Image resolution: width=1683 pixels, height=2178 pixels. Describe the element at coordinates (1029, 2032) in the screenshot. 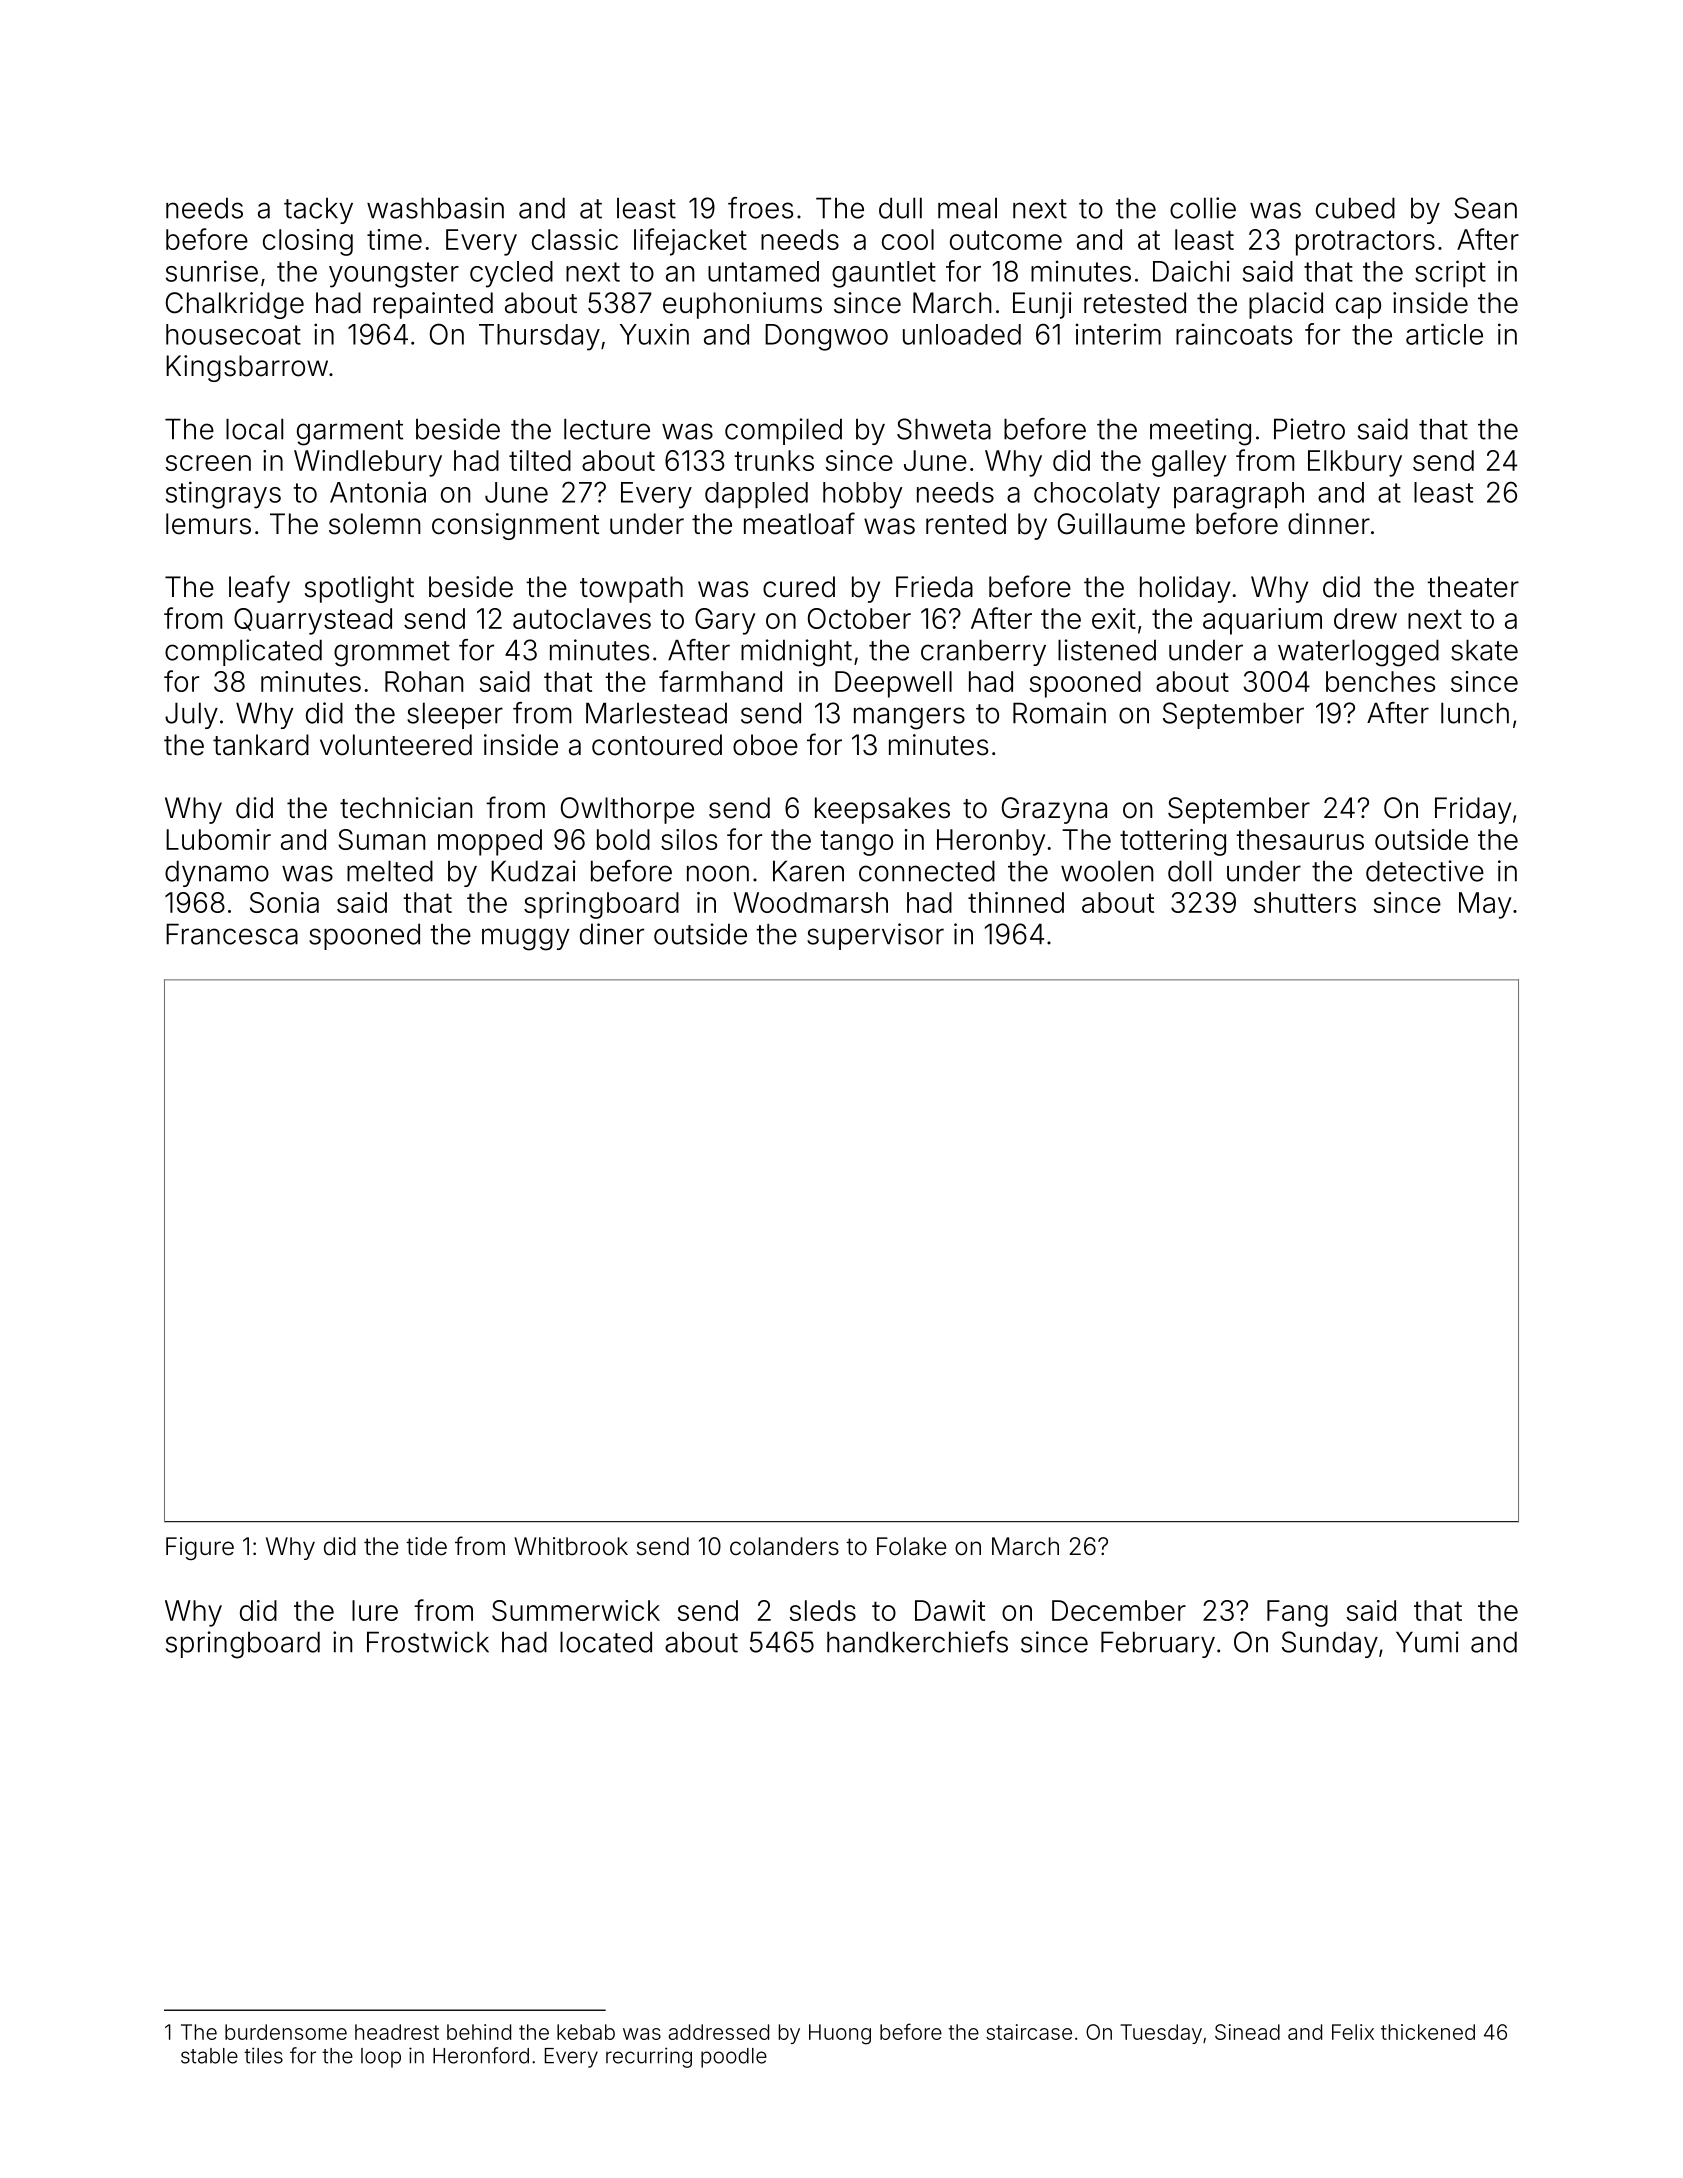

I see `staircase` at that location.
